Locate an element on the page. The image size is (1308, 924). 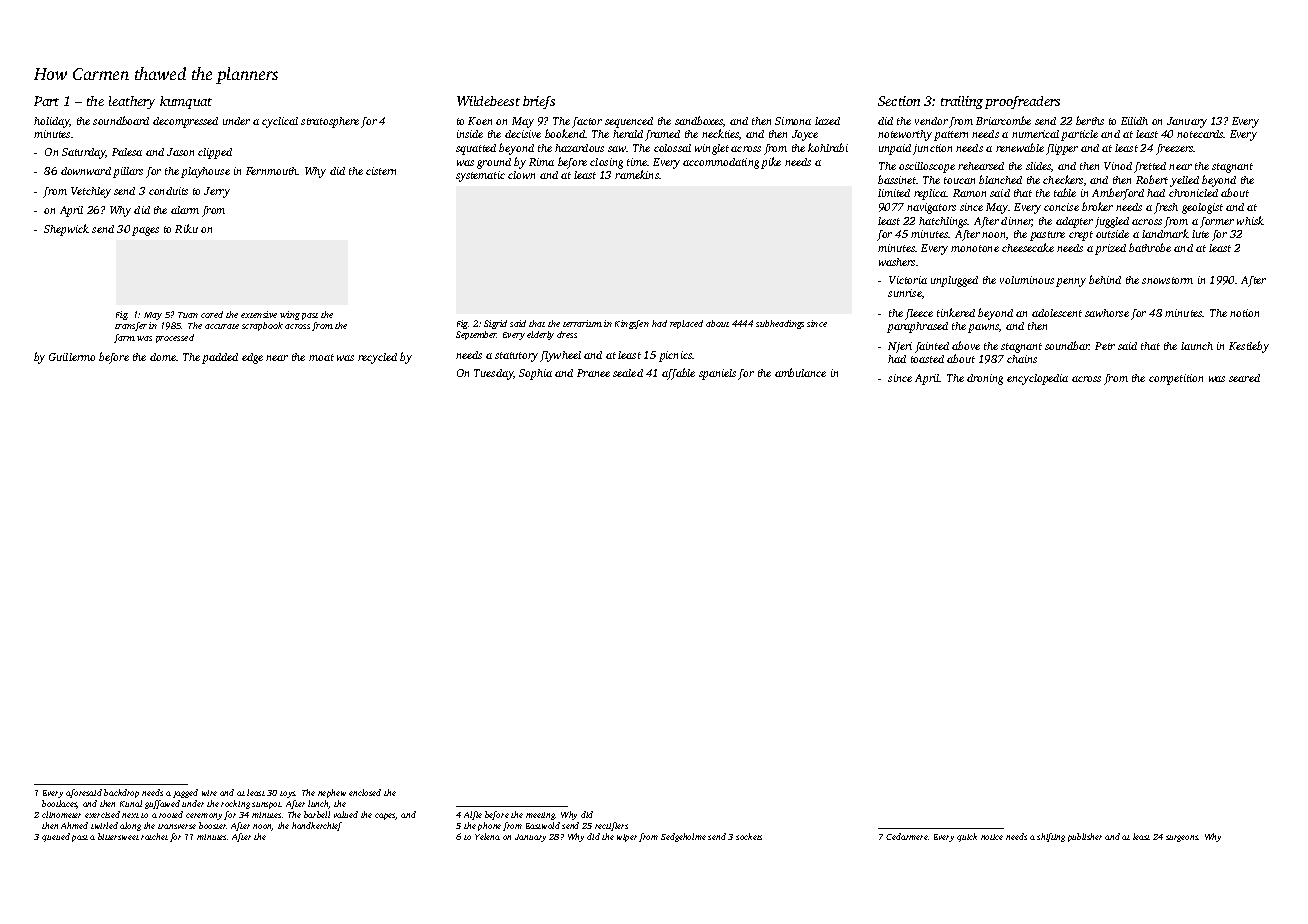
cyclical is located at coordinates (280, 122).
